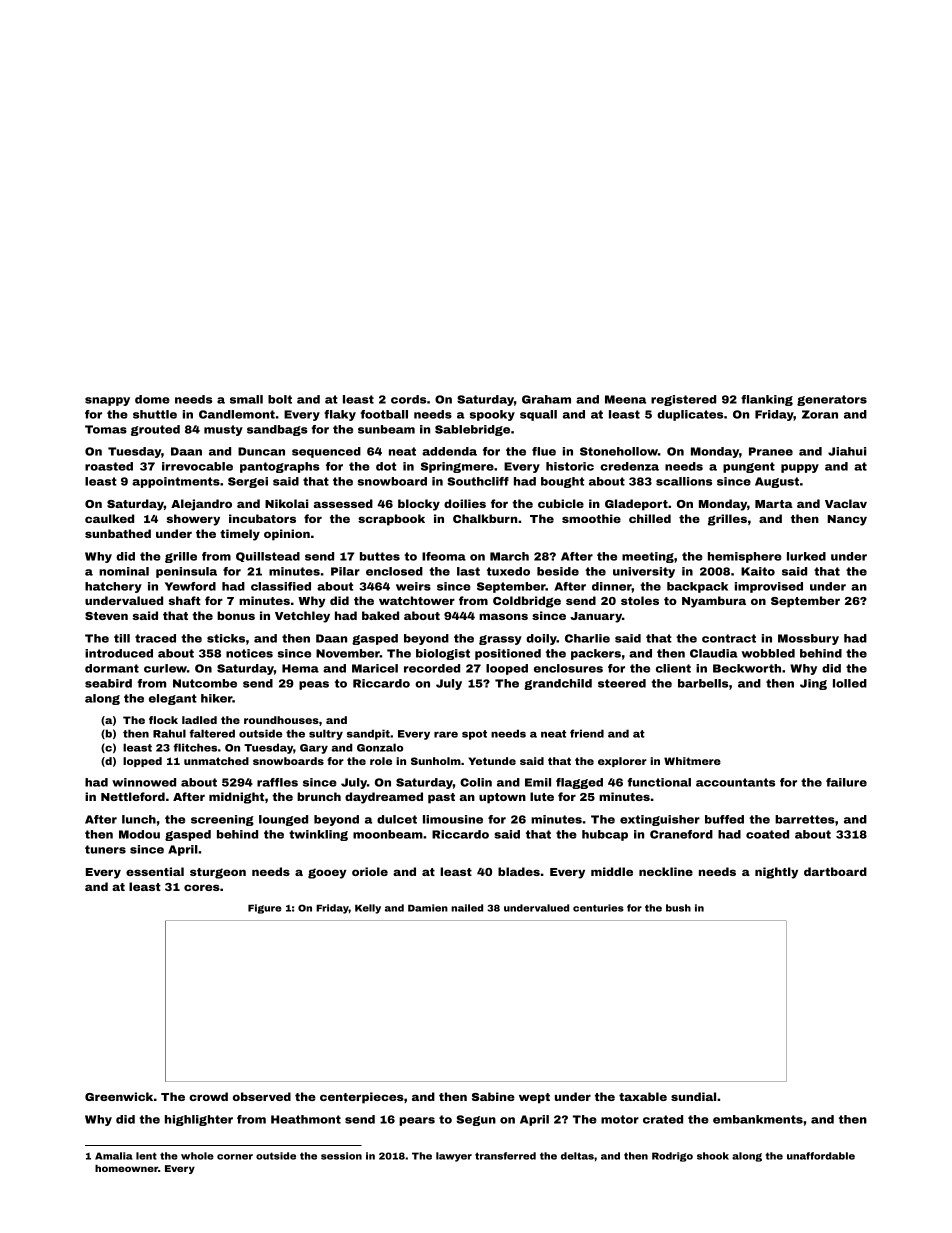 This screenshot has width=952, height=1233. Describe the element at coordinates (767, 400) in the screenshot. I see `flanking` at that location.
